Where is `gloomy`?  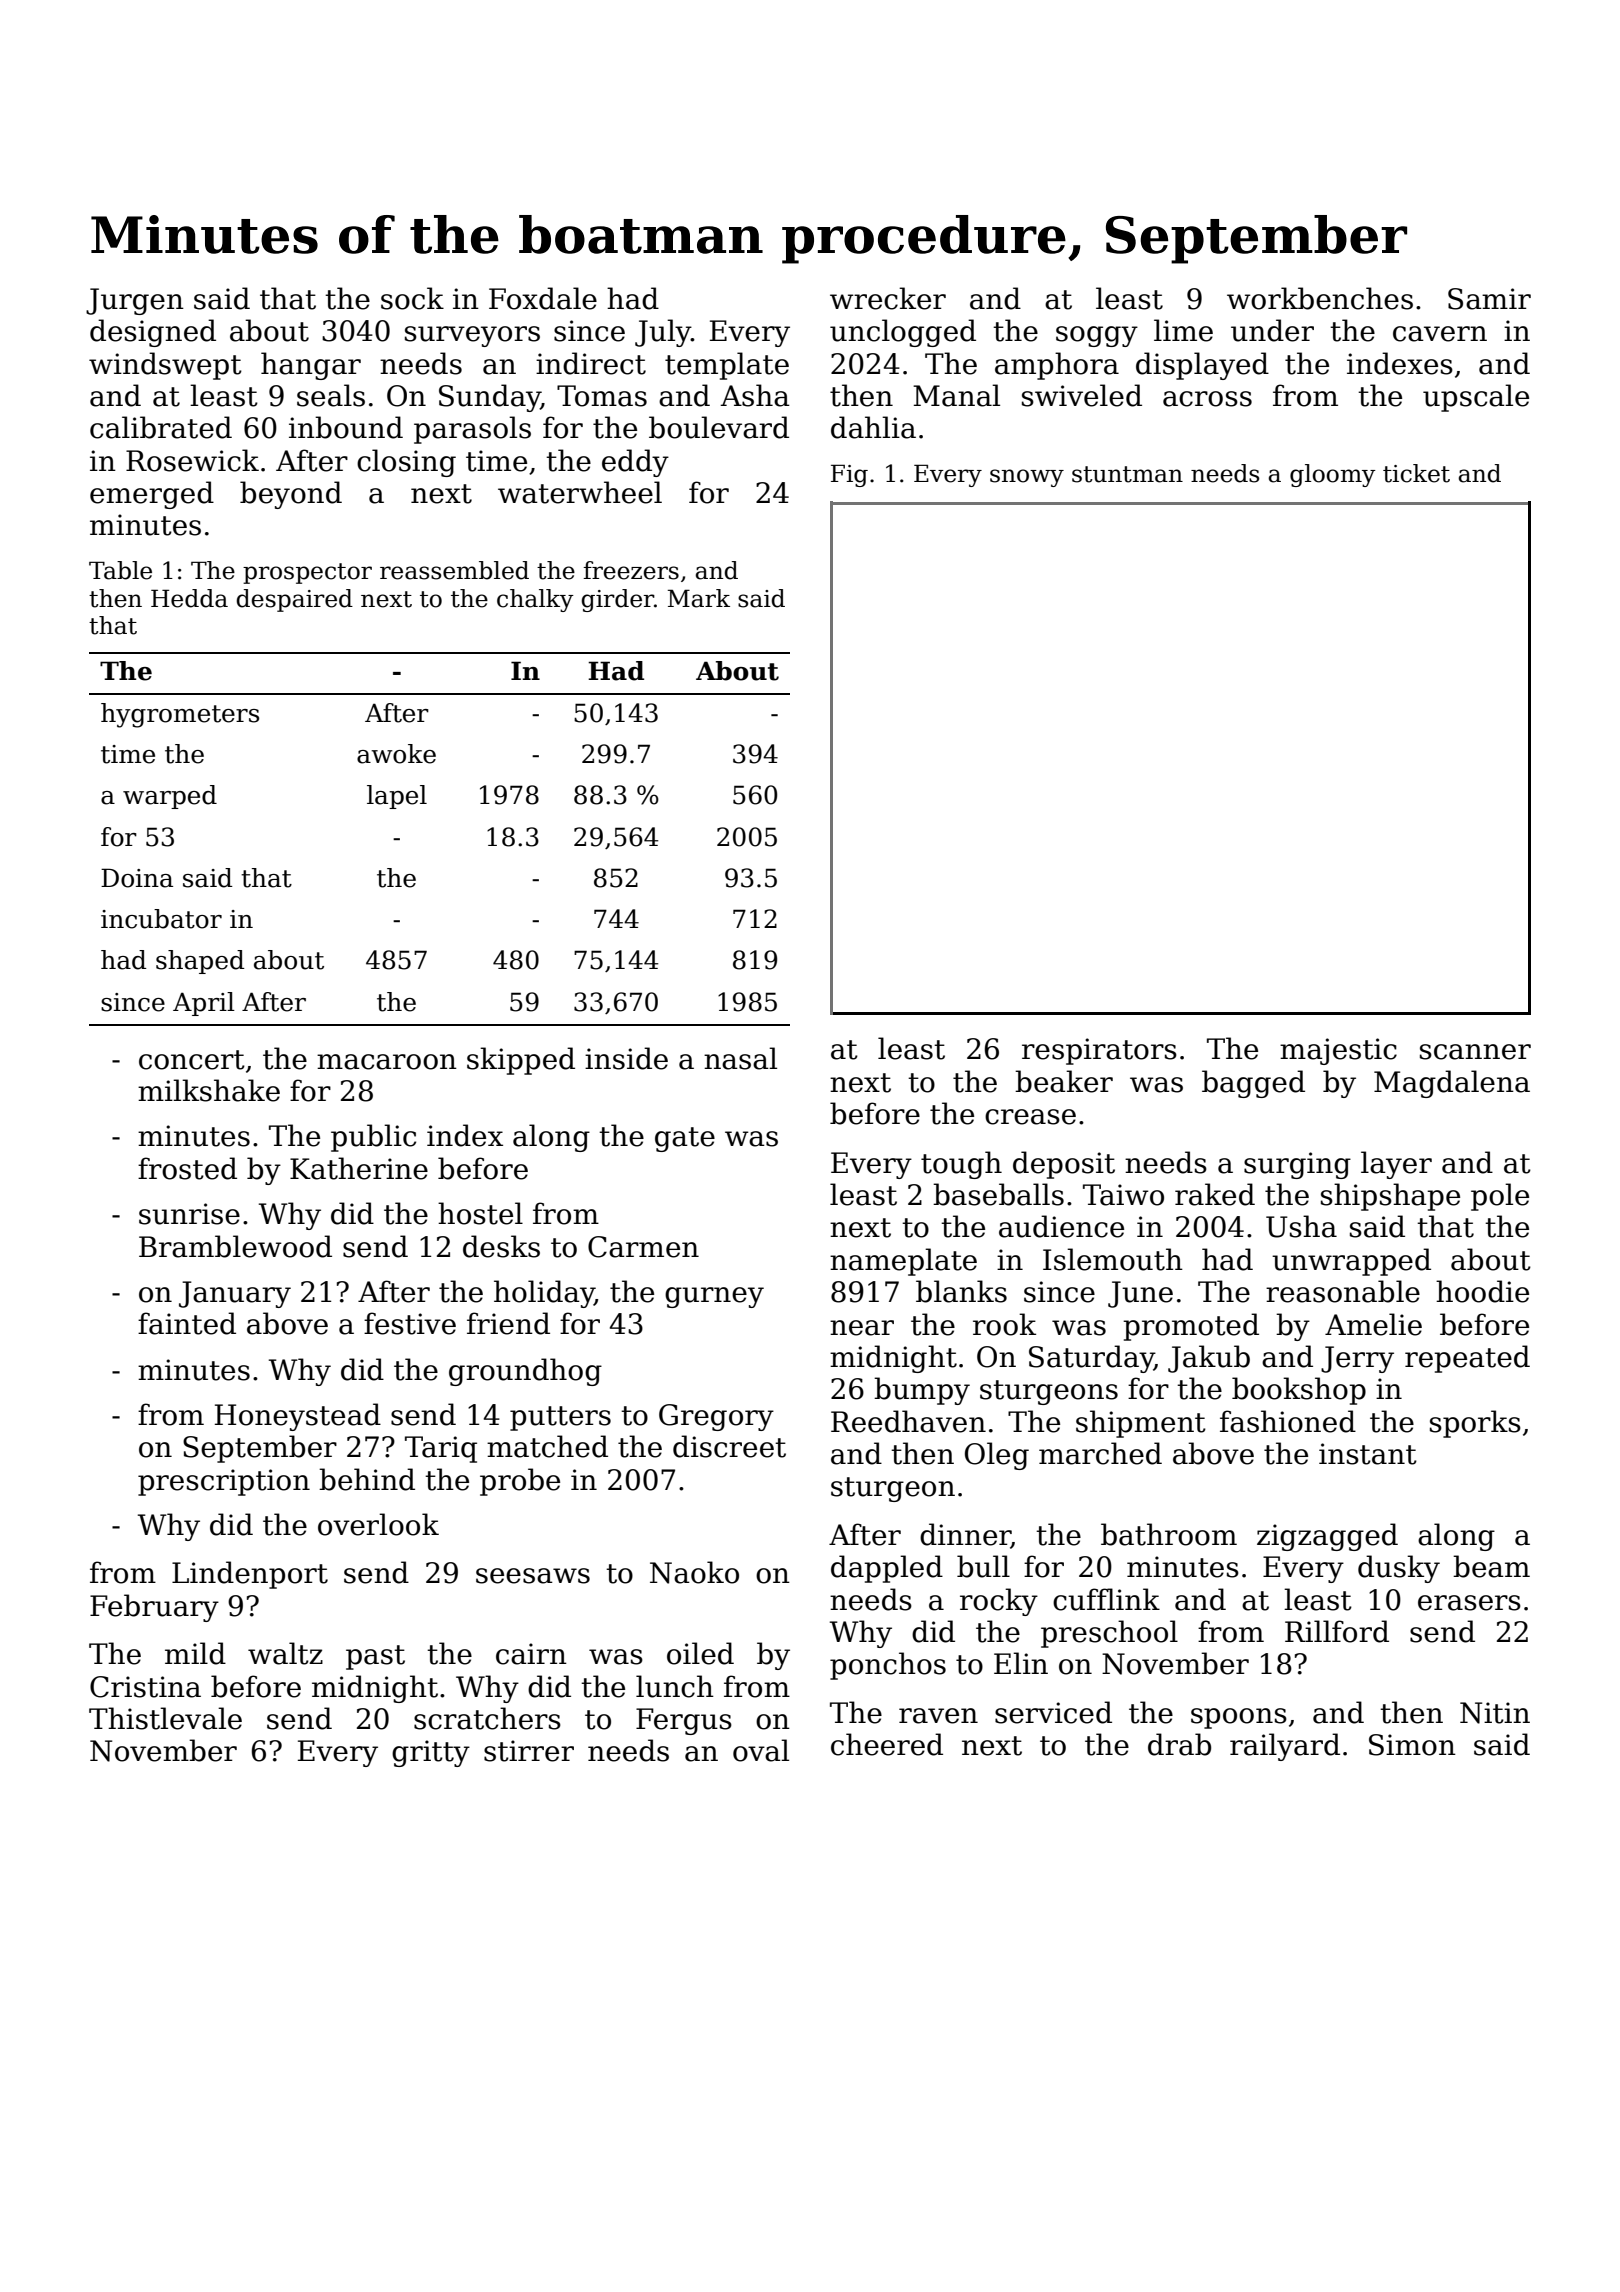 gloomy is located at coordinates (1333, 475).
